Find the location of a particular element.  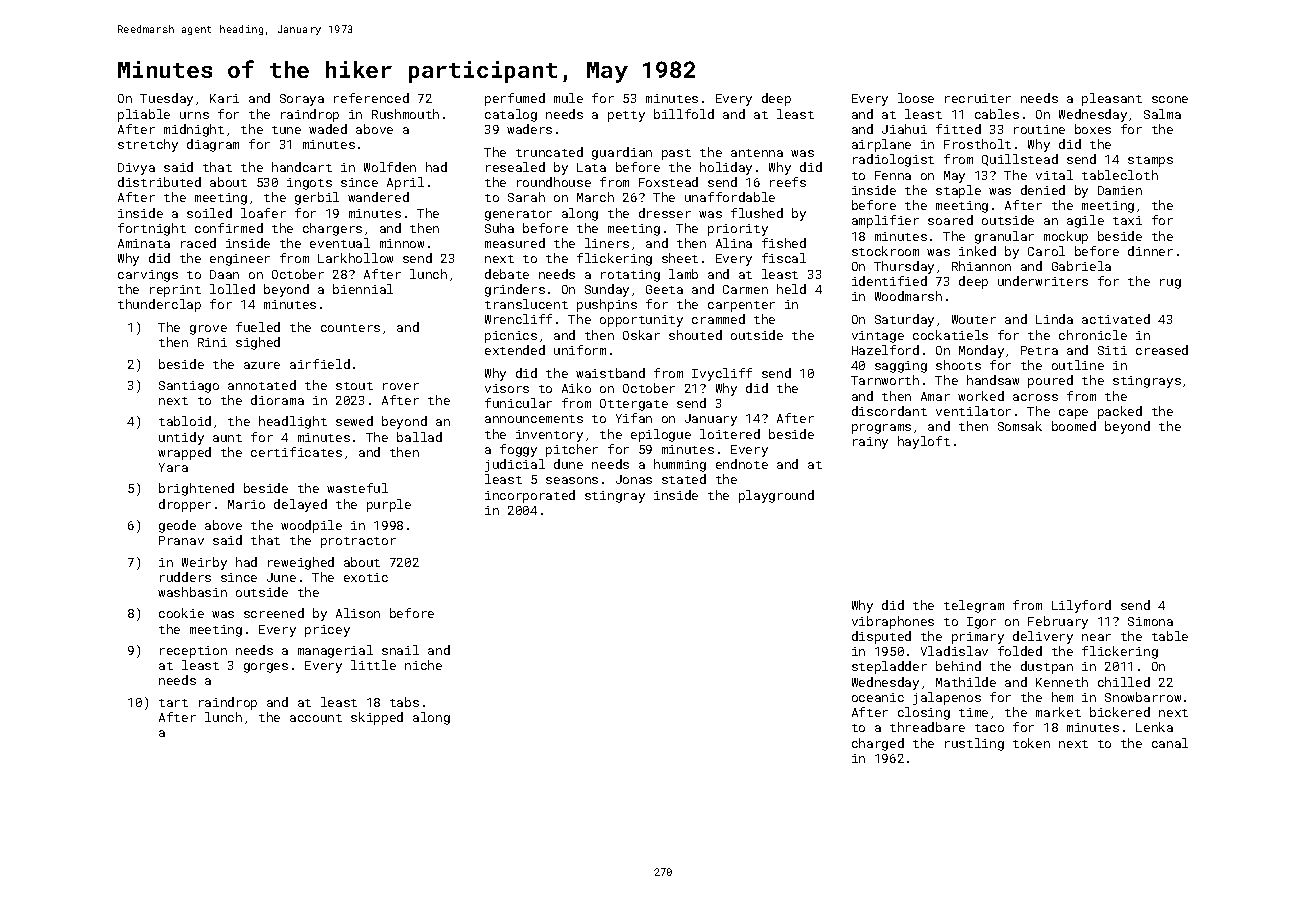

generator is located at coordinates (518, 215).
